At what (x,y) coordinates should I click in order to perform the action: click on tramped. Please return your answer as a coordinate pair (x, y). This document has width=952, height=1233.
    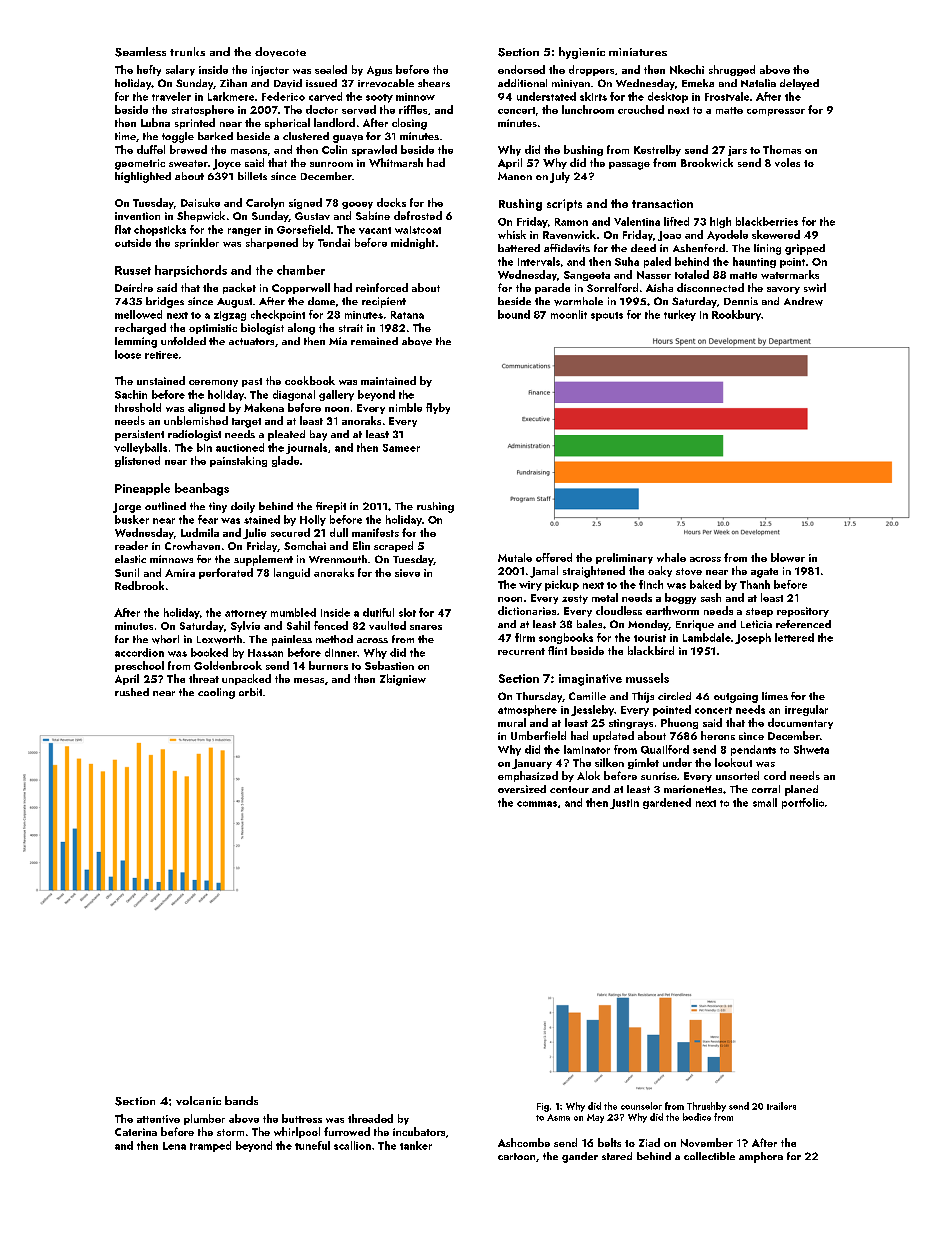
    Looking at the image, I should click on (210, 1146).
